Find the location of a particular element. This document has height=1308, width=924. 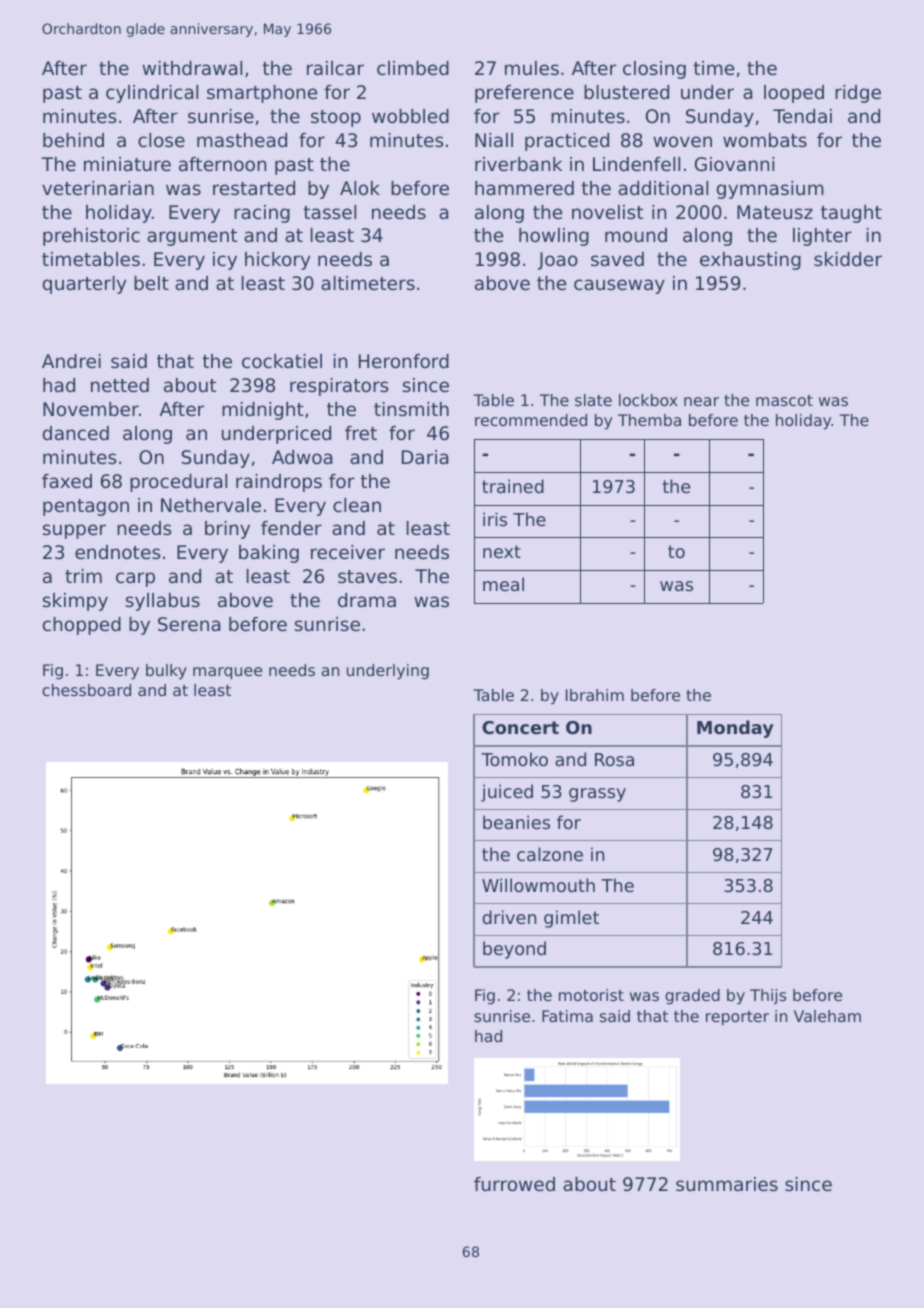

beyond is located at coordinates (514, 950).
